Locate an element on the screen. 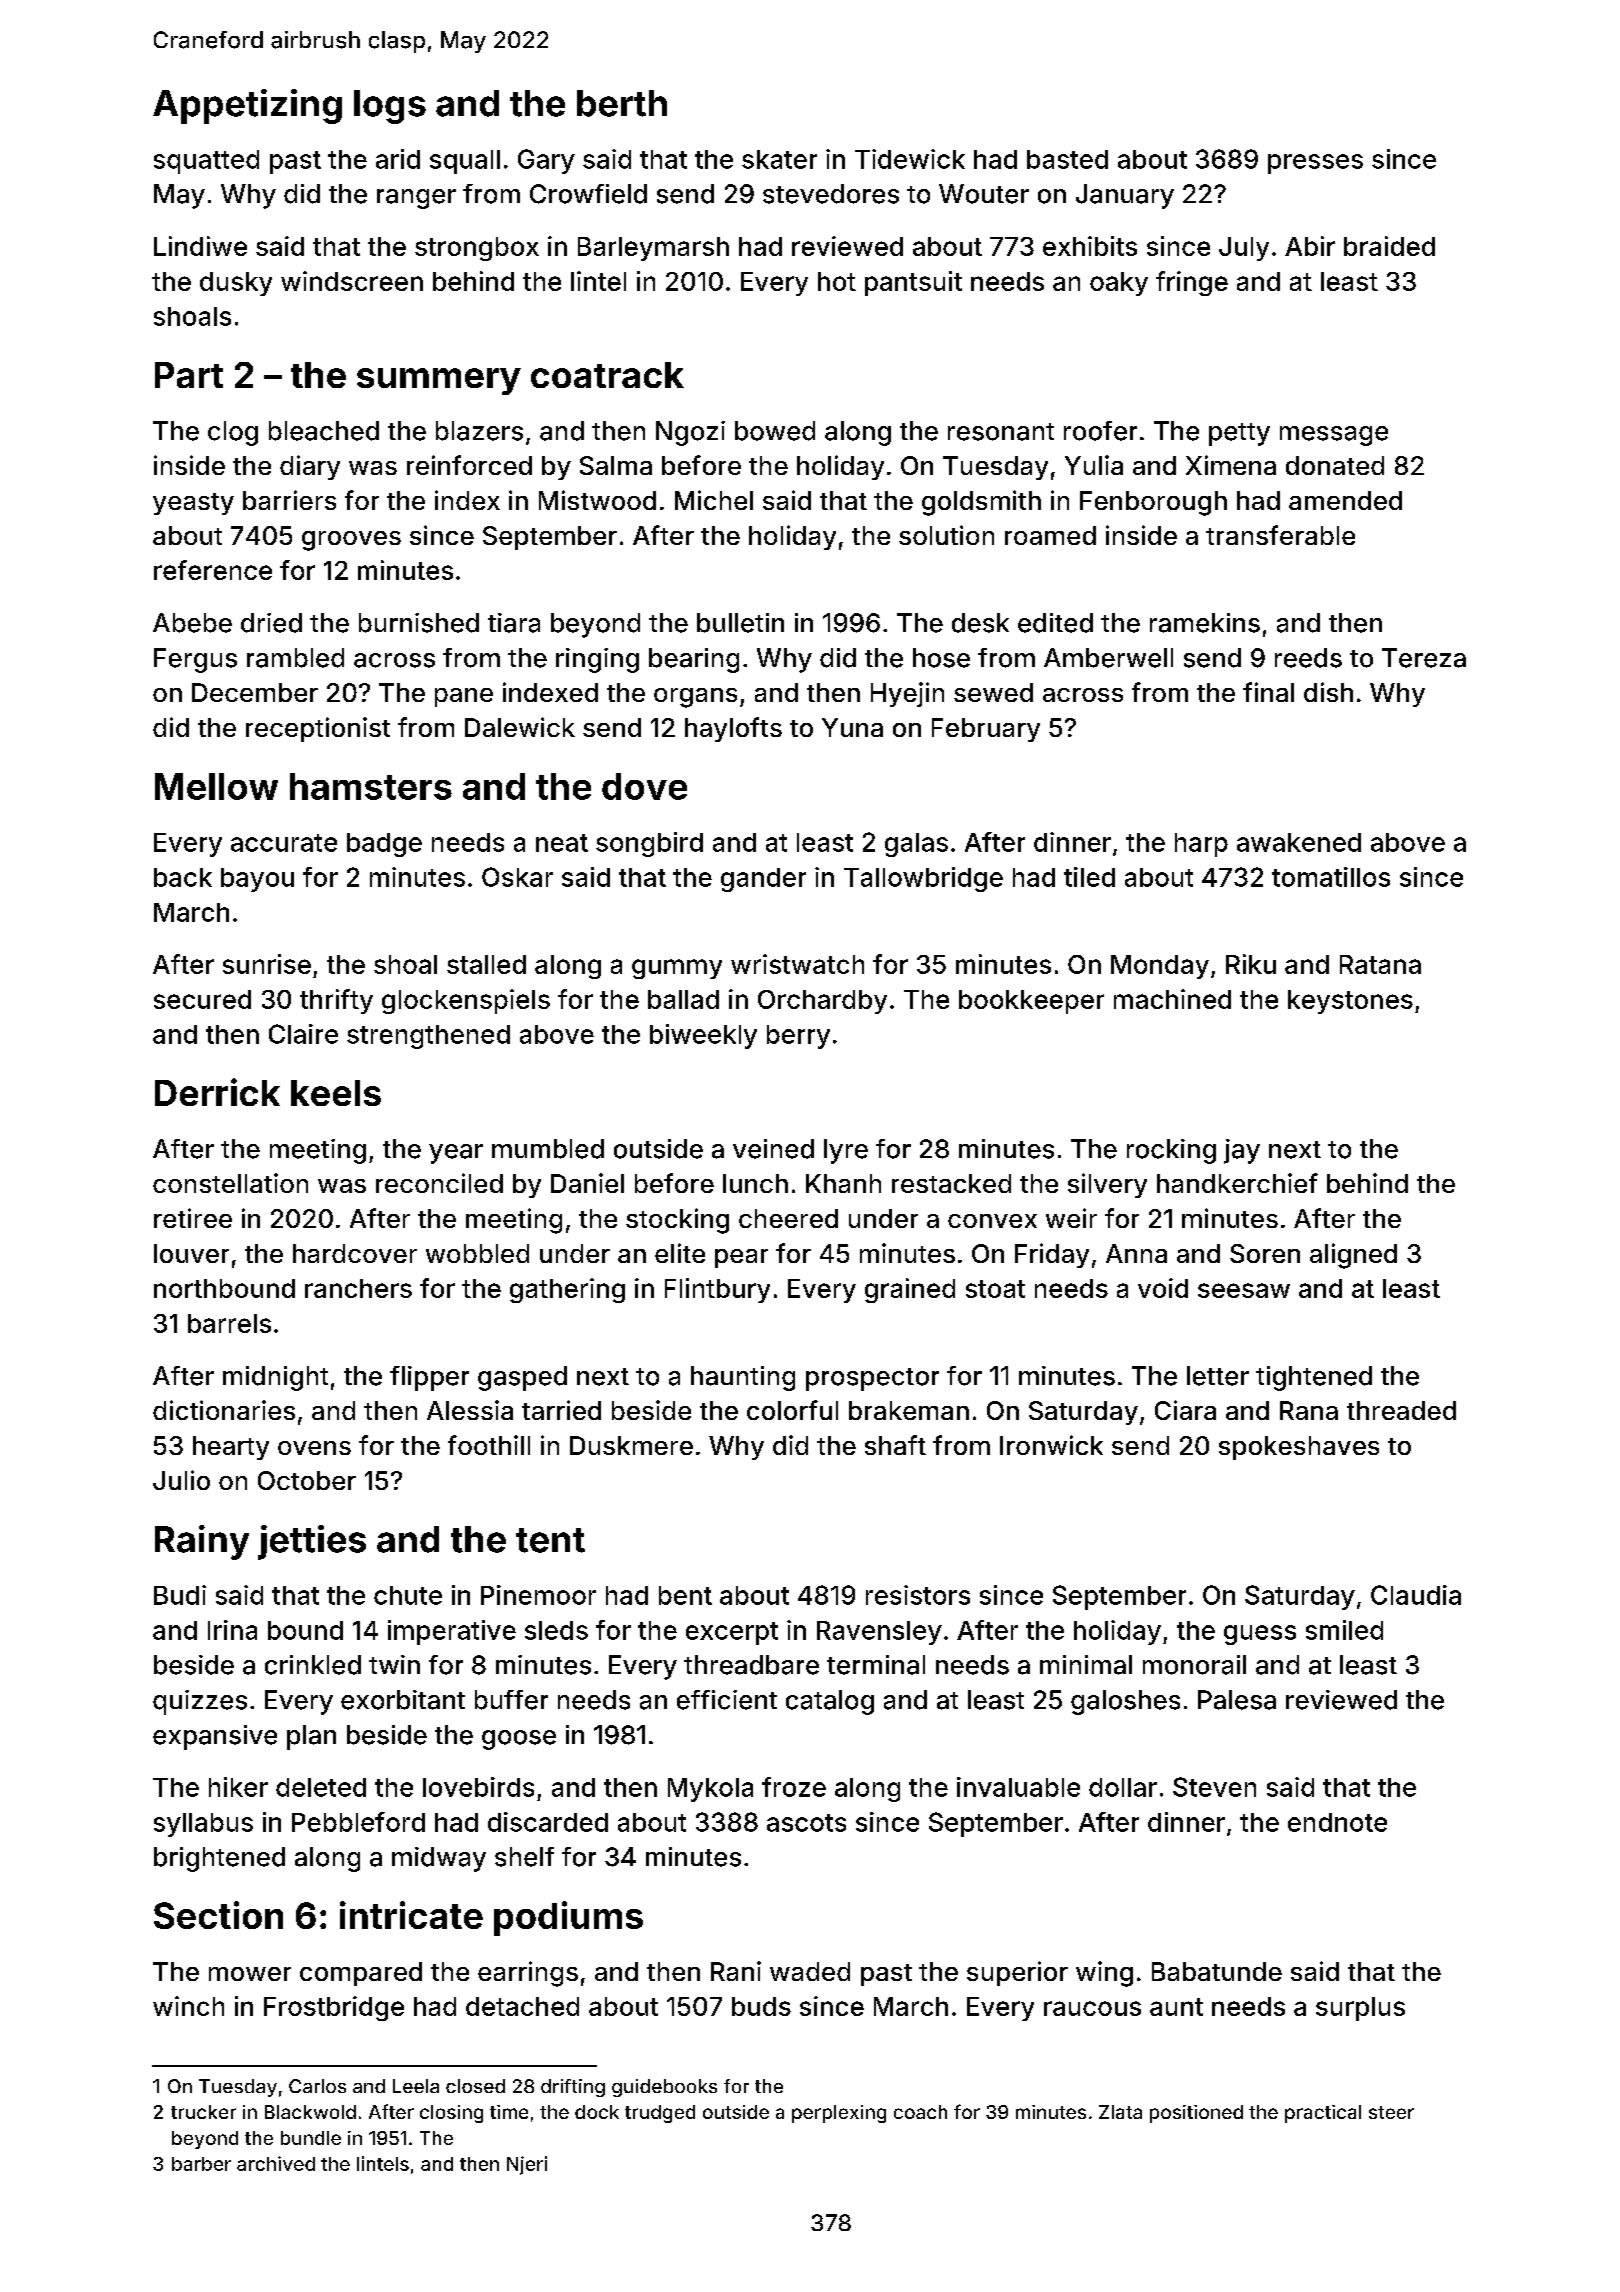  elite is located at coordinates (680, 1253).
